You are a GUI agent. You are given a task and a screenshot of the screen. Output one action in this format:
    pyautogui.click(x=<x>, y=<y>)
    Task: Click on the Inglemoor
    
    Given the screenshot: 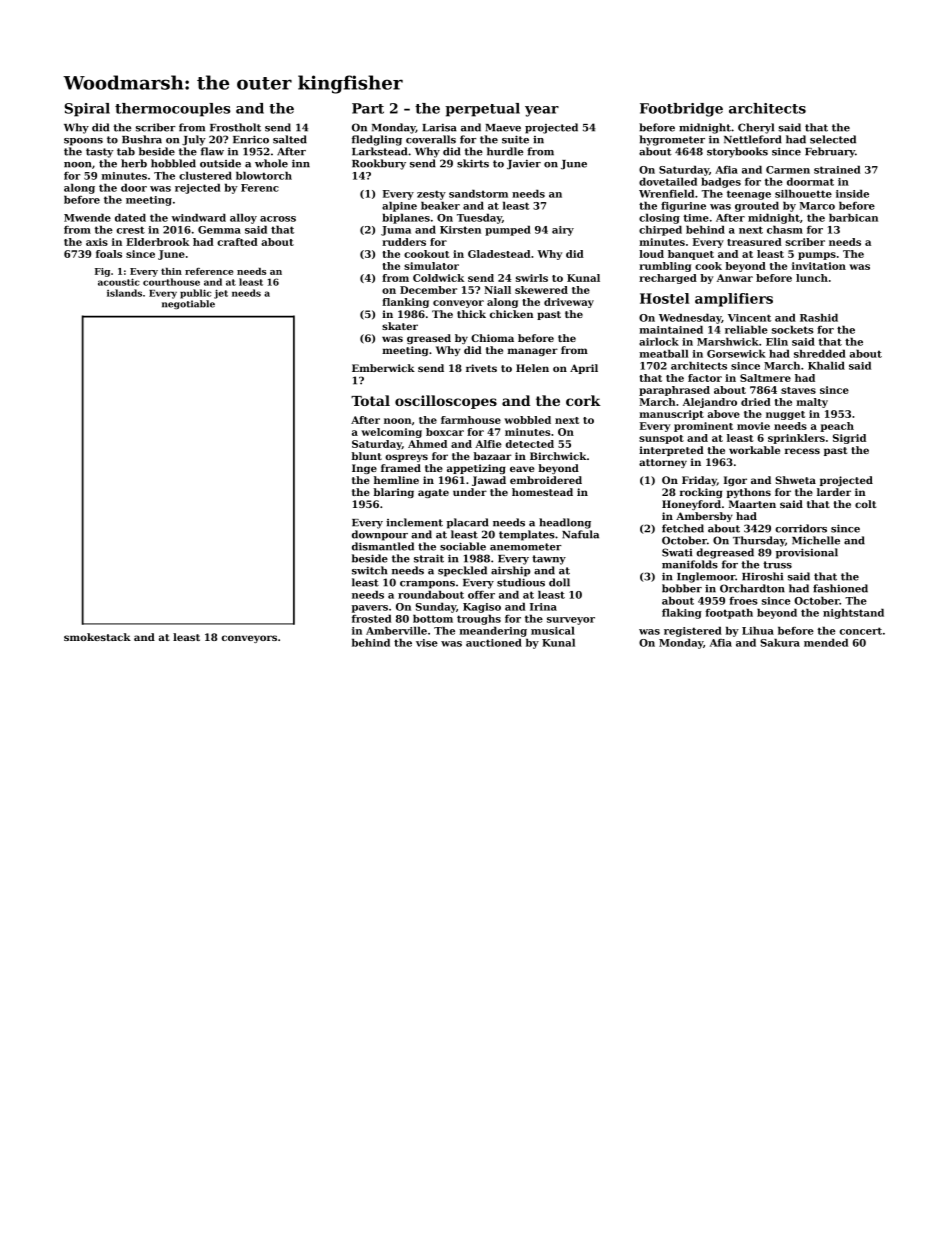 What is the action you would take?
    pyautogui.click(x=706, y=577)
